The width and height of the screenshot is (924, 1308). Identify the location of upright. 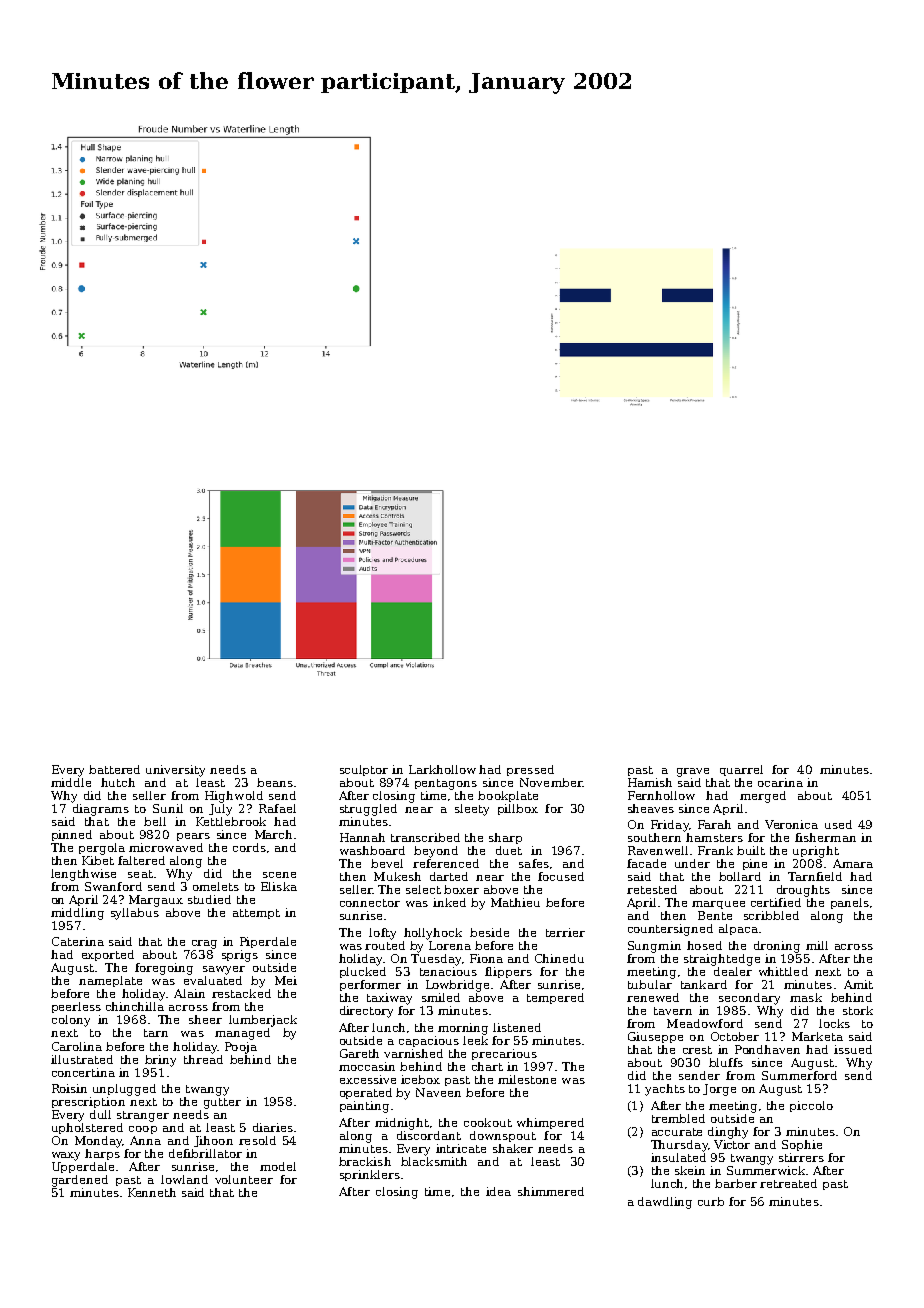
(816, 852).
